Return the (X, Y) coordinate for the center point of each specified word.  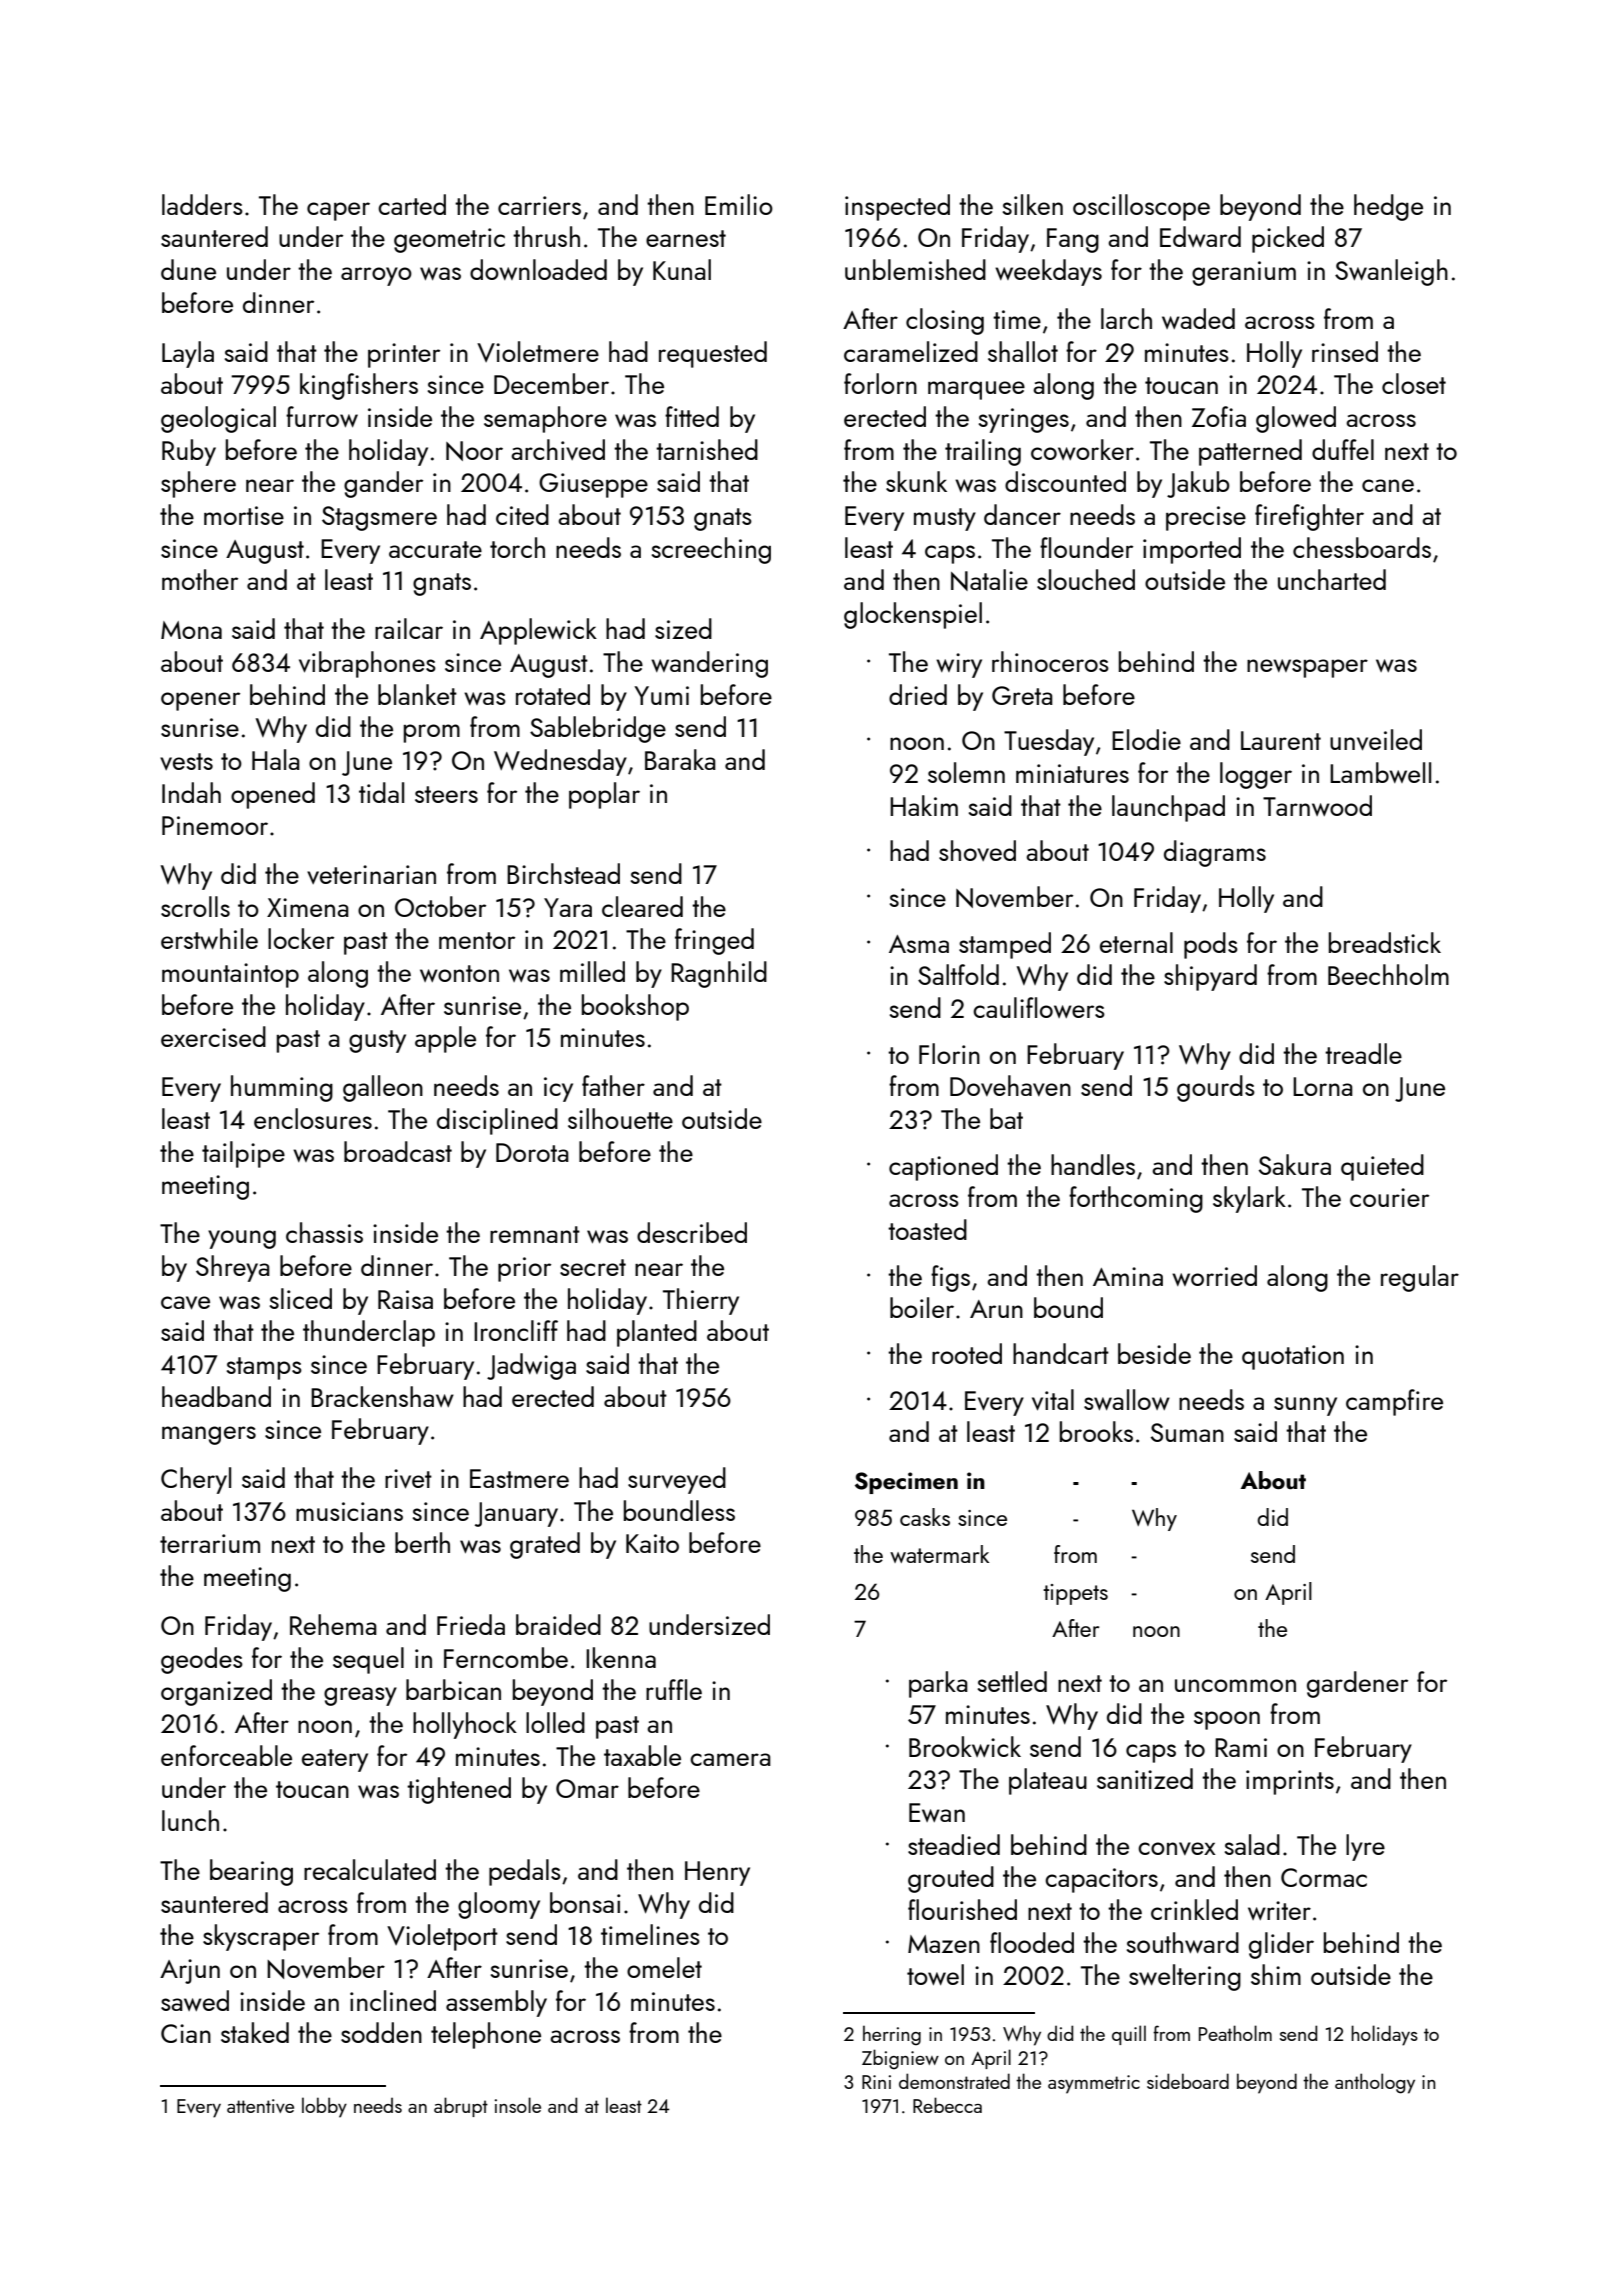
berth (422, 1542)
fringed (714, 941)
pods (1211, 945)
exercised (213, 1036)
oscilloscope (1141, 207)
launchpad (1168, 808)
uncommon (1235, 1685)
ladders (202, 204)
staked (255, 2032)
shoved (977, 850)
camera (730, 1759)
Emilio (739, 204)
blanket (417, 694)
